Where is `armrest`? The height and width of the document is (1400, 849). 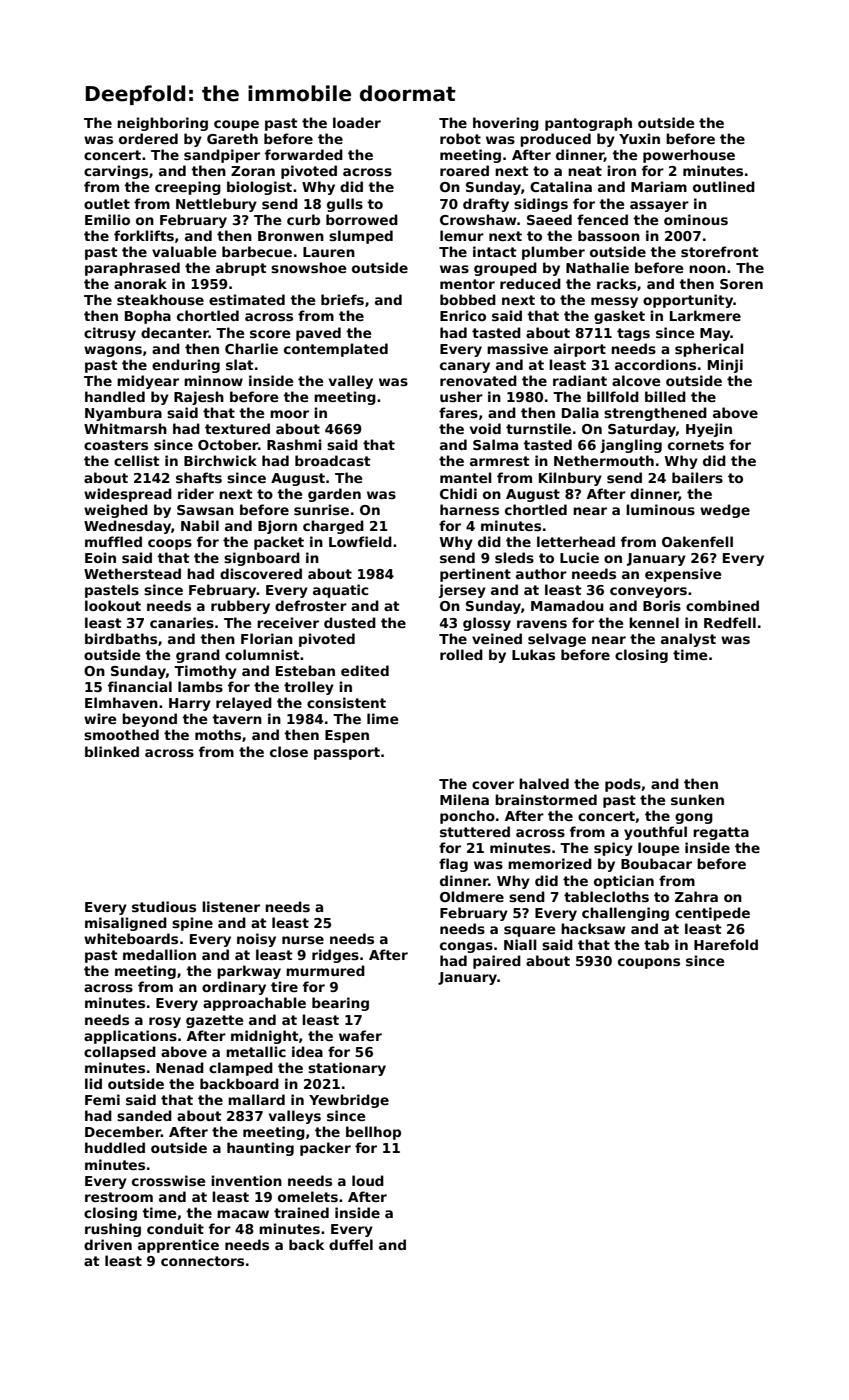 armrest is located at coordinates (500, 461).
